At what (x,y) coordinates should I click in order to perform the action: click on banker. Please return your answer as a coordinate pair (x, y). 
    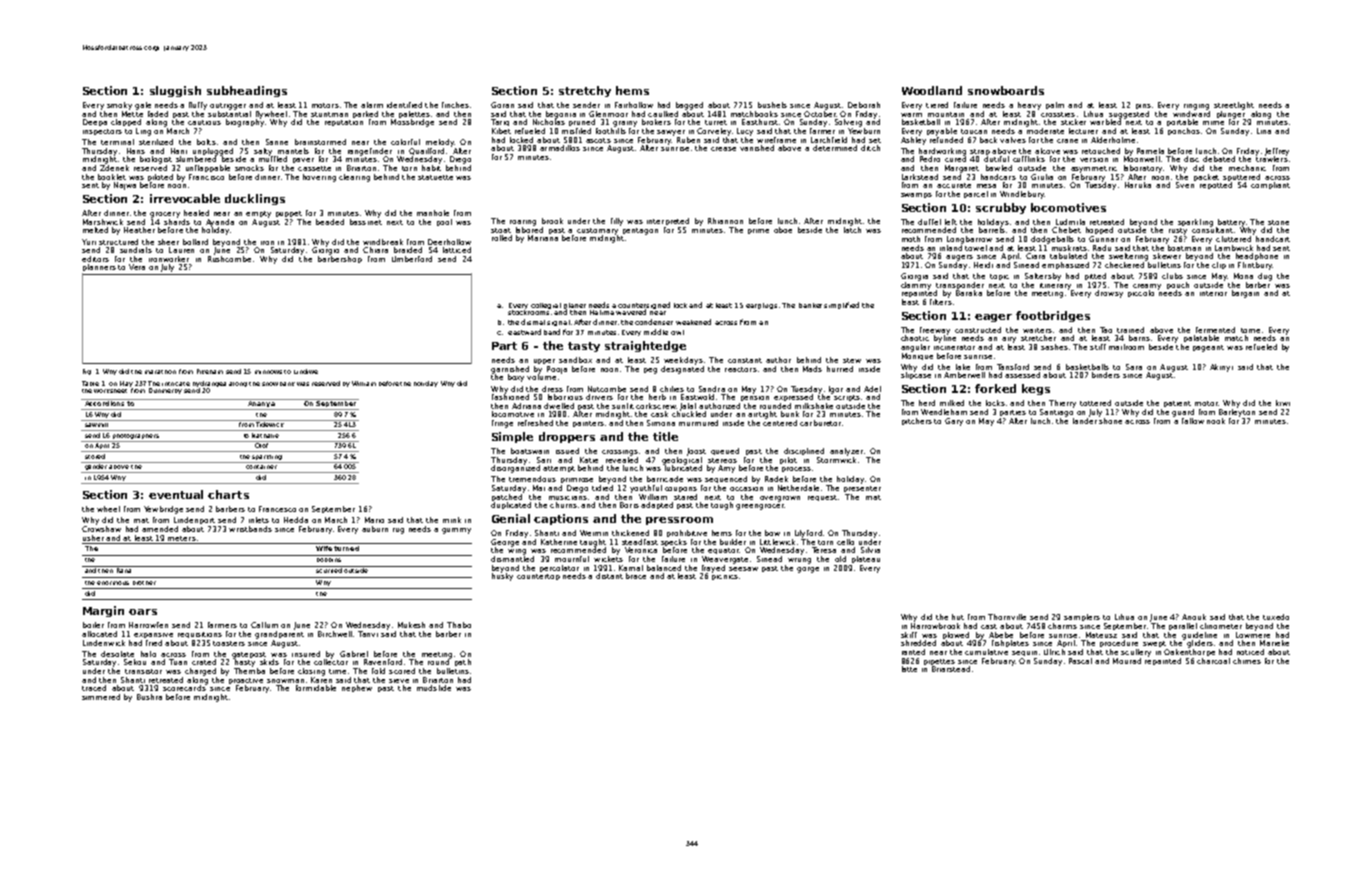
    Looking at the image, I should click on (810, 305).
